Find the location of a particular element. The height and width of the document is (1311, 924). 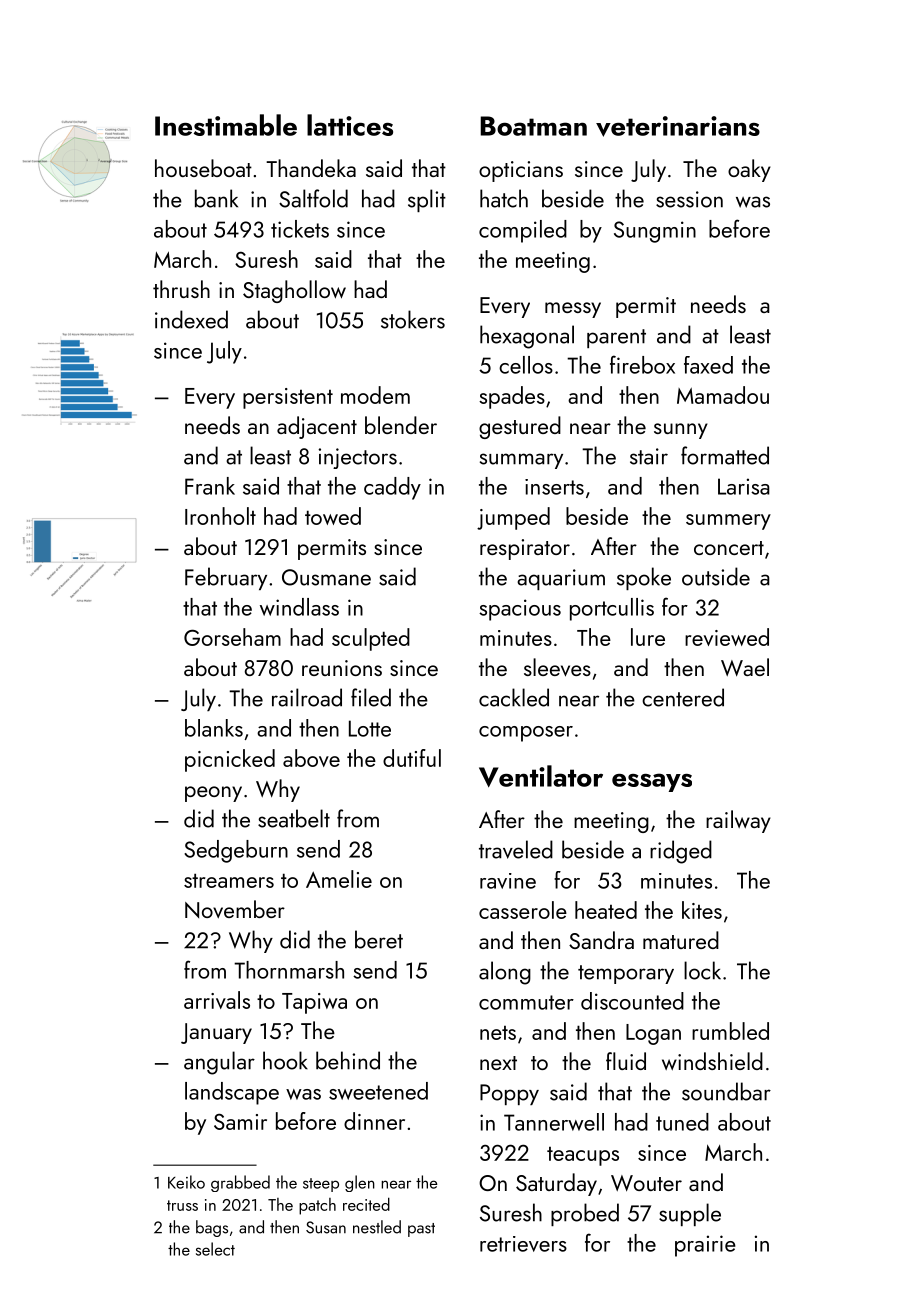

stair is located at coordinates (649, 456).
